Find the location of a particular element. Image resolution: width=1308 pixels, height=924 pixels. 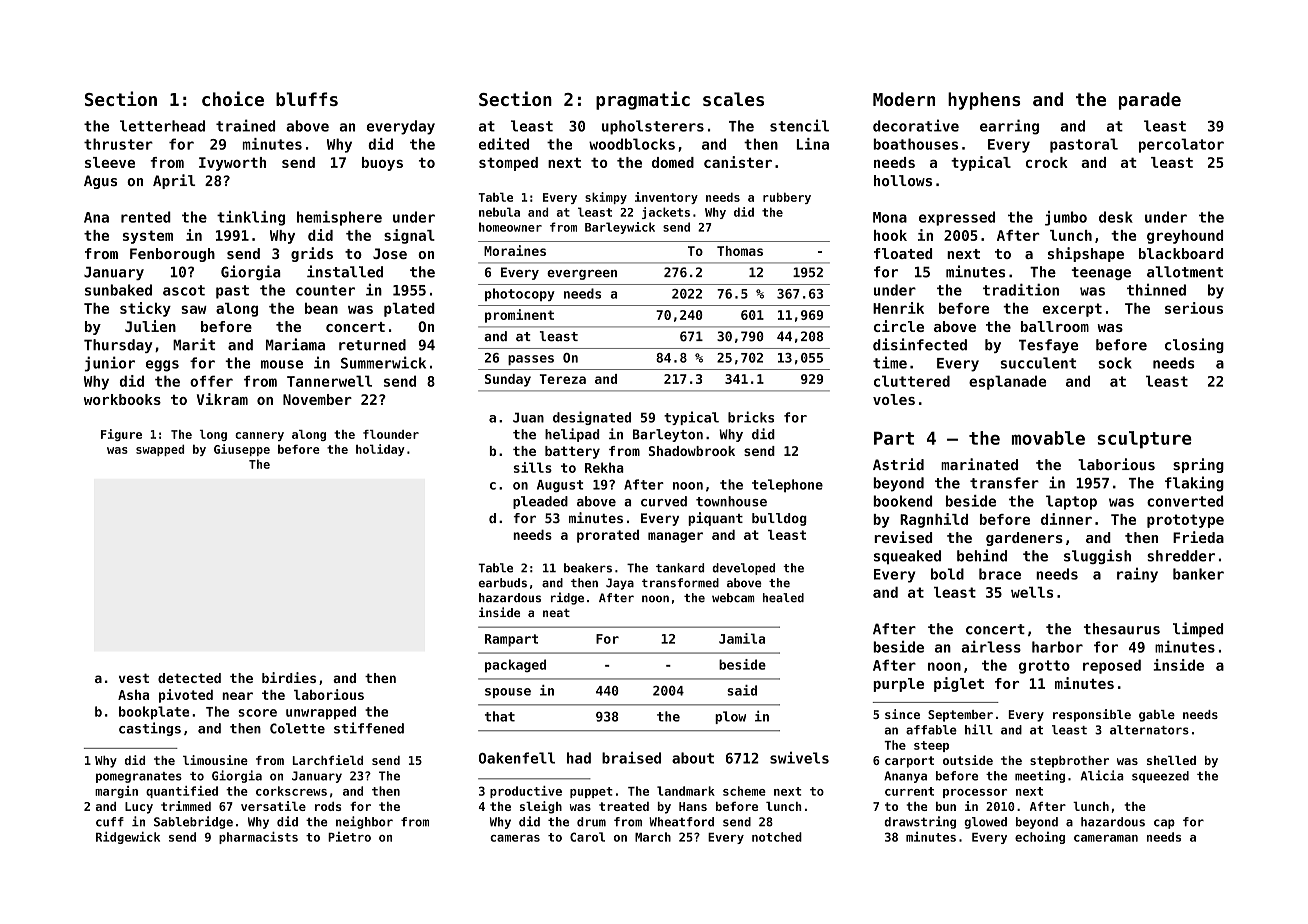

cuff is located at coordinates (110, 822).
